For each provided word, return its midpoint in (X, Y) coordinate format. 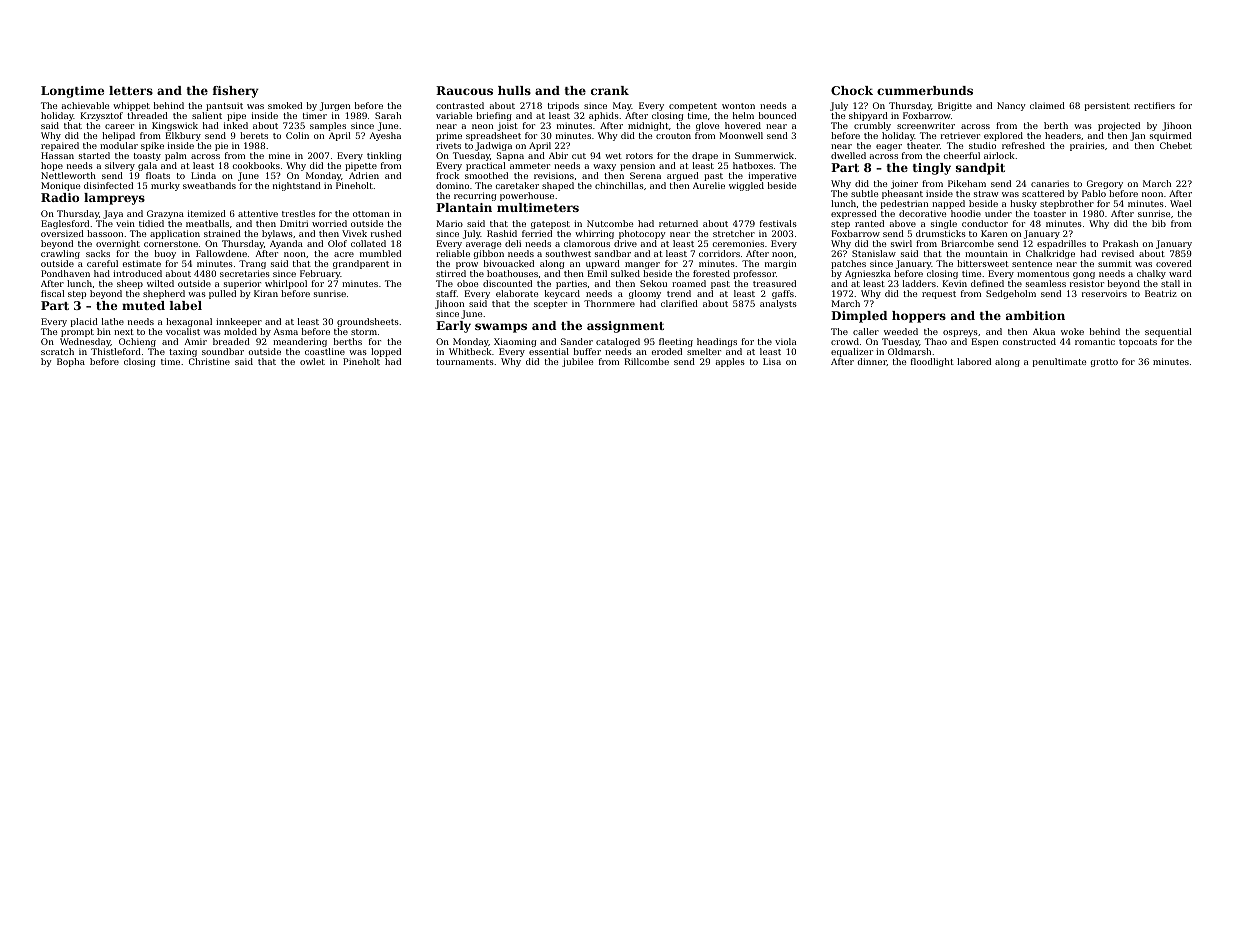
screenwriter (926, 125)
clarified (679, 303)
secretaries (245, 273)
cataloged (618, 342)
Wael (1181, 203)
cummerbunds (925, 90)
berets (254, 135)
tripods (563, 106)
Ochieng (137, 342)
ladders (919, 283)
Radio (60, 197)
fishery (235, 92)
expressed (854, 214)
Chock (852, 90)
